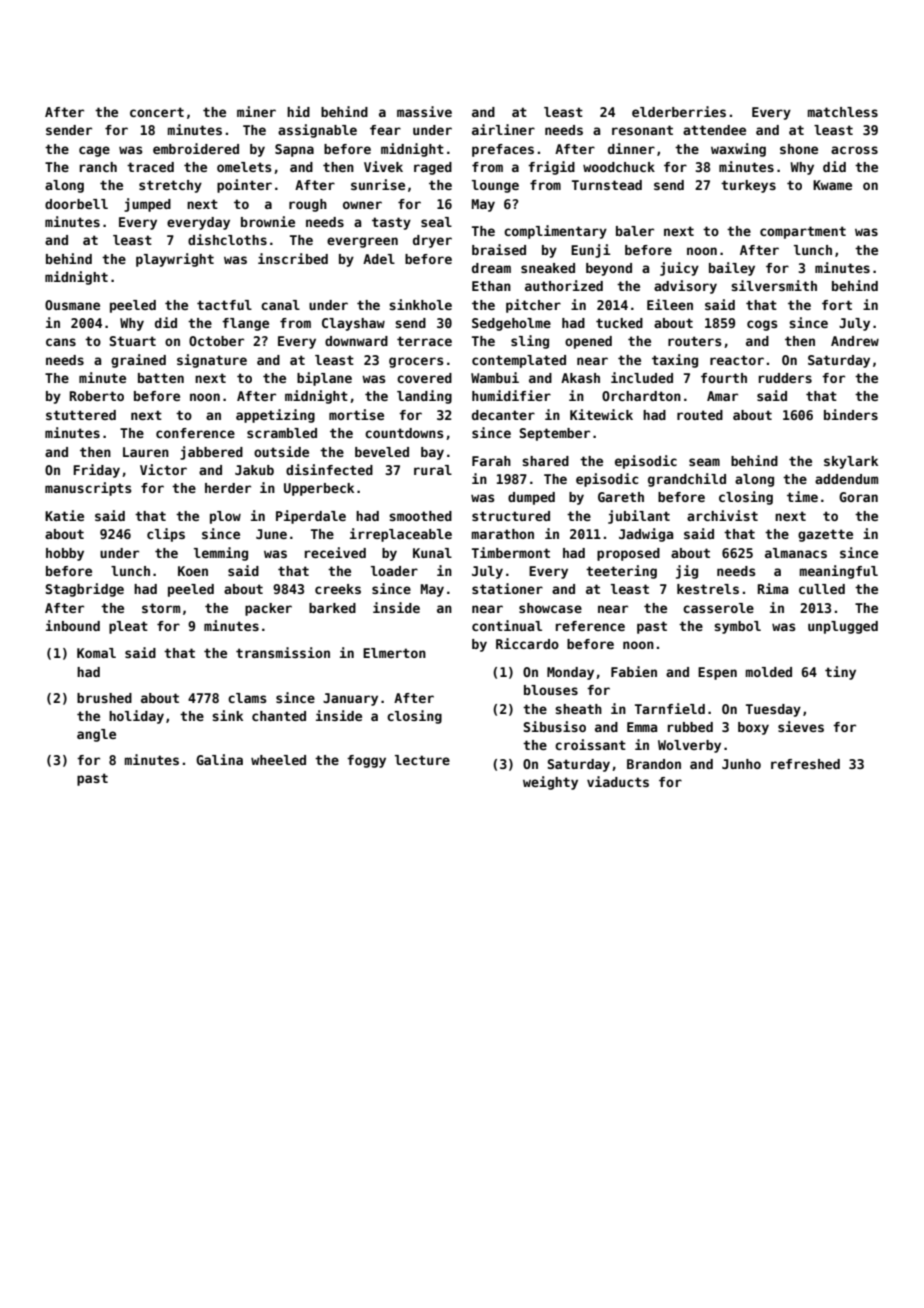  What do you see at coordinates (851, 414) in the page?
I see `binders` at bounding box center [851, 414].
